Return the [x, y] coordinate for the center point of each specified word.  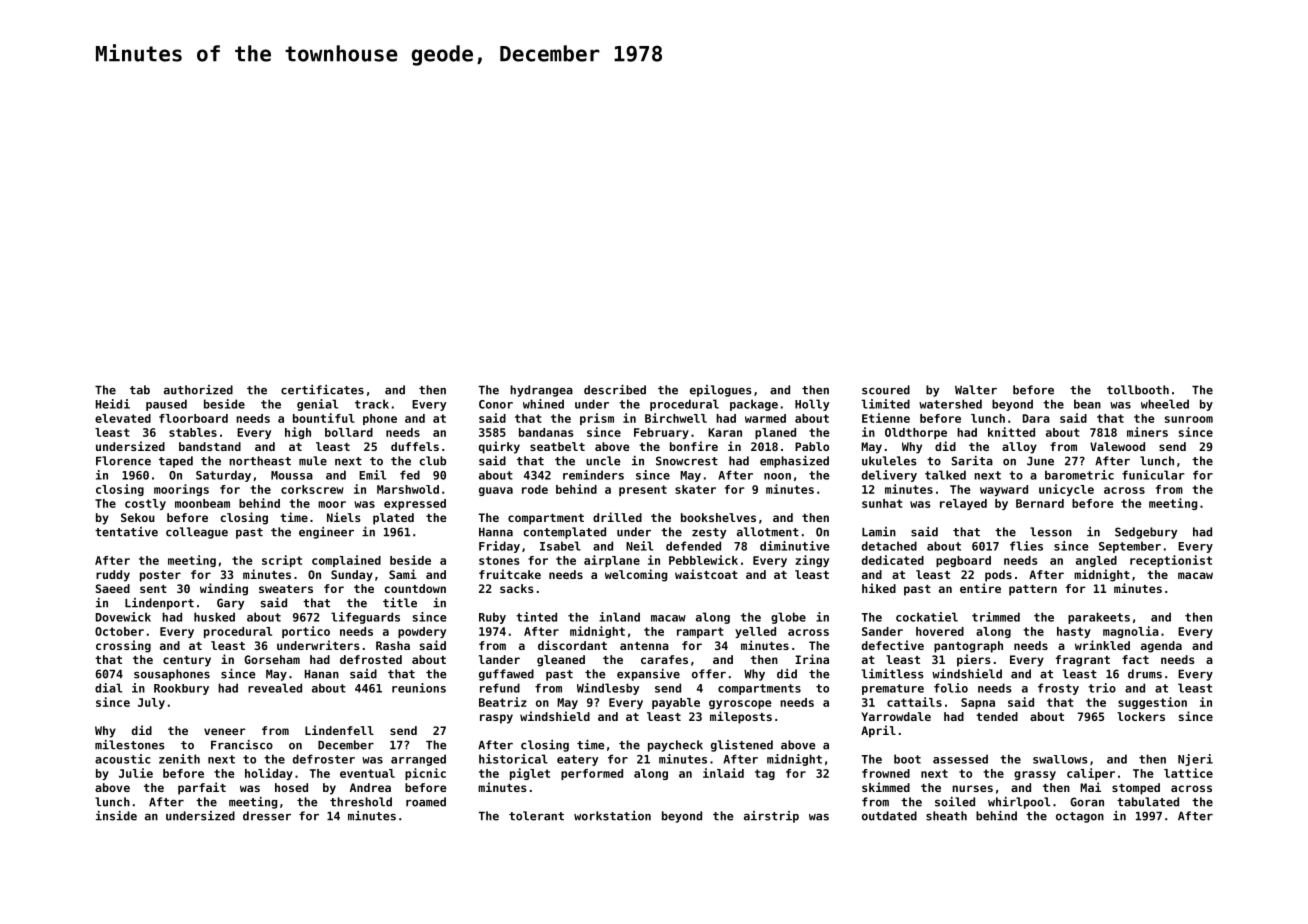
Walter [976, 390]
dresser [267, 816]
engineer [326, 533]
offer [709, 674]
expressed [415, 504]
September [1130, 547]
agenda [1161, 647]
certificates [322, 390]
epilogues [721, 391]
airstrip [771, 817]
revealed [275, 688]
